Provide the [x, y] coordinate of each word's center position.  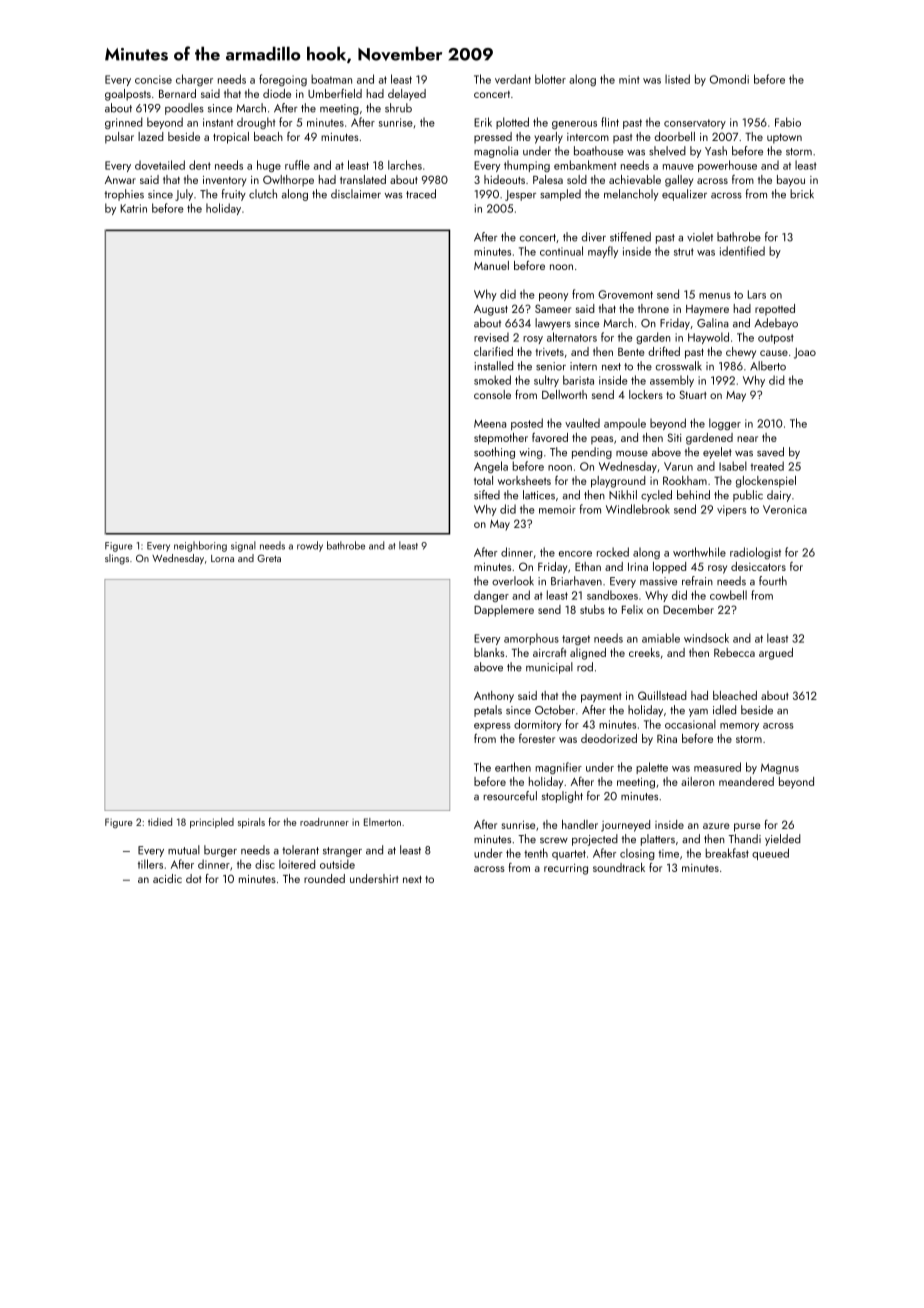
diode [277, 93]
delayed [407, 95]
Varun [678, 466]
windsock [706, 638]
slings [117, 559]
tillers [150, 864]
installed [493, 366]
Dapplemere [504, 611]
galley [679, 181]
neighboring [200, 546]
